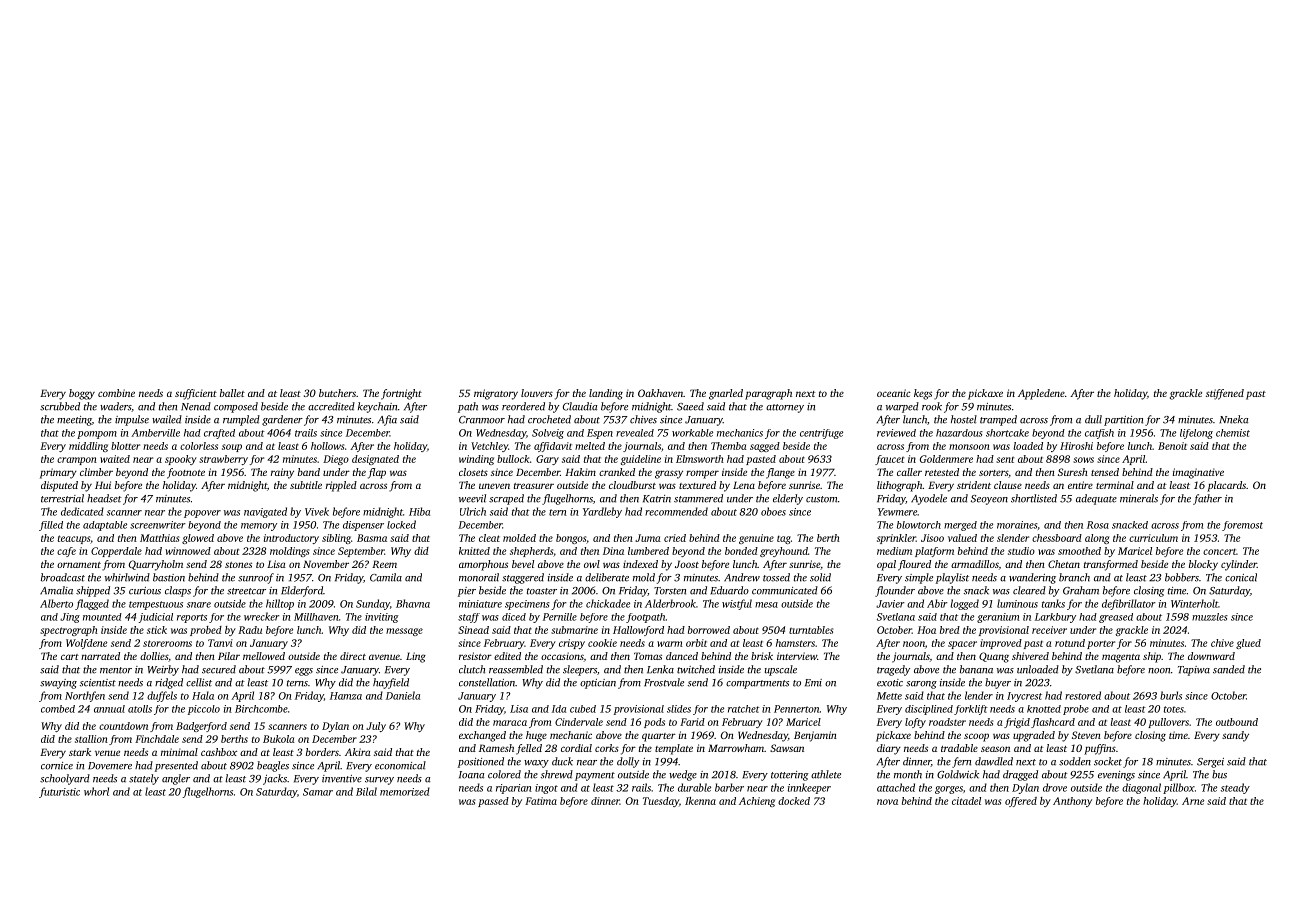  What do you see at coordinates (1083, 460) in the document?
I see `sows` at bounding box center [1083, 460].
